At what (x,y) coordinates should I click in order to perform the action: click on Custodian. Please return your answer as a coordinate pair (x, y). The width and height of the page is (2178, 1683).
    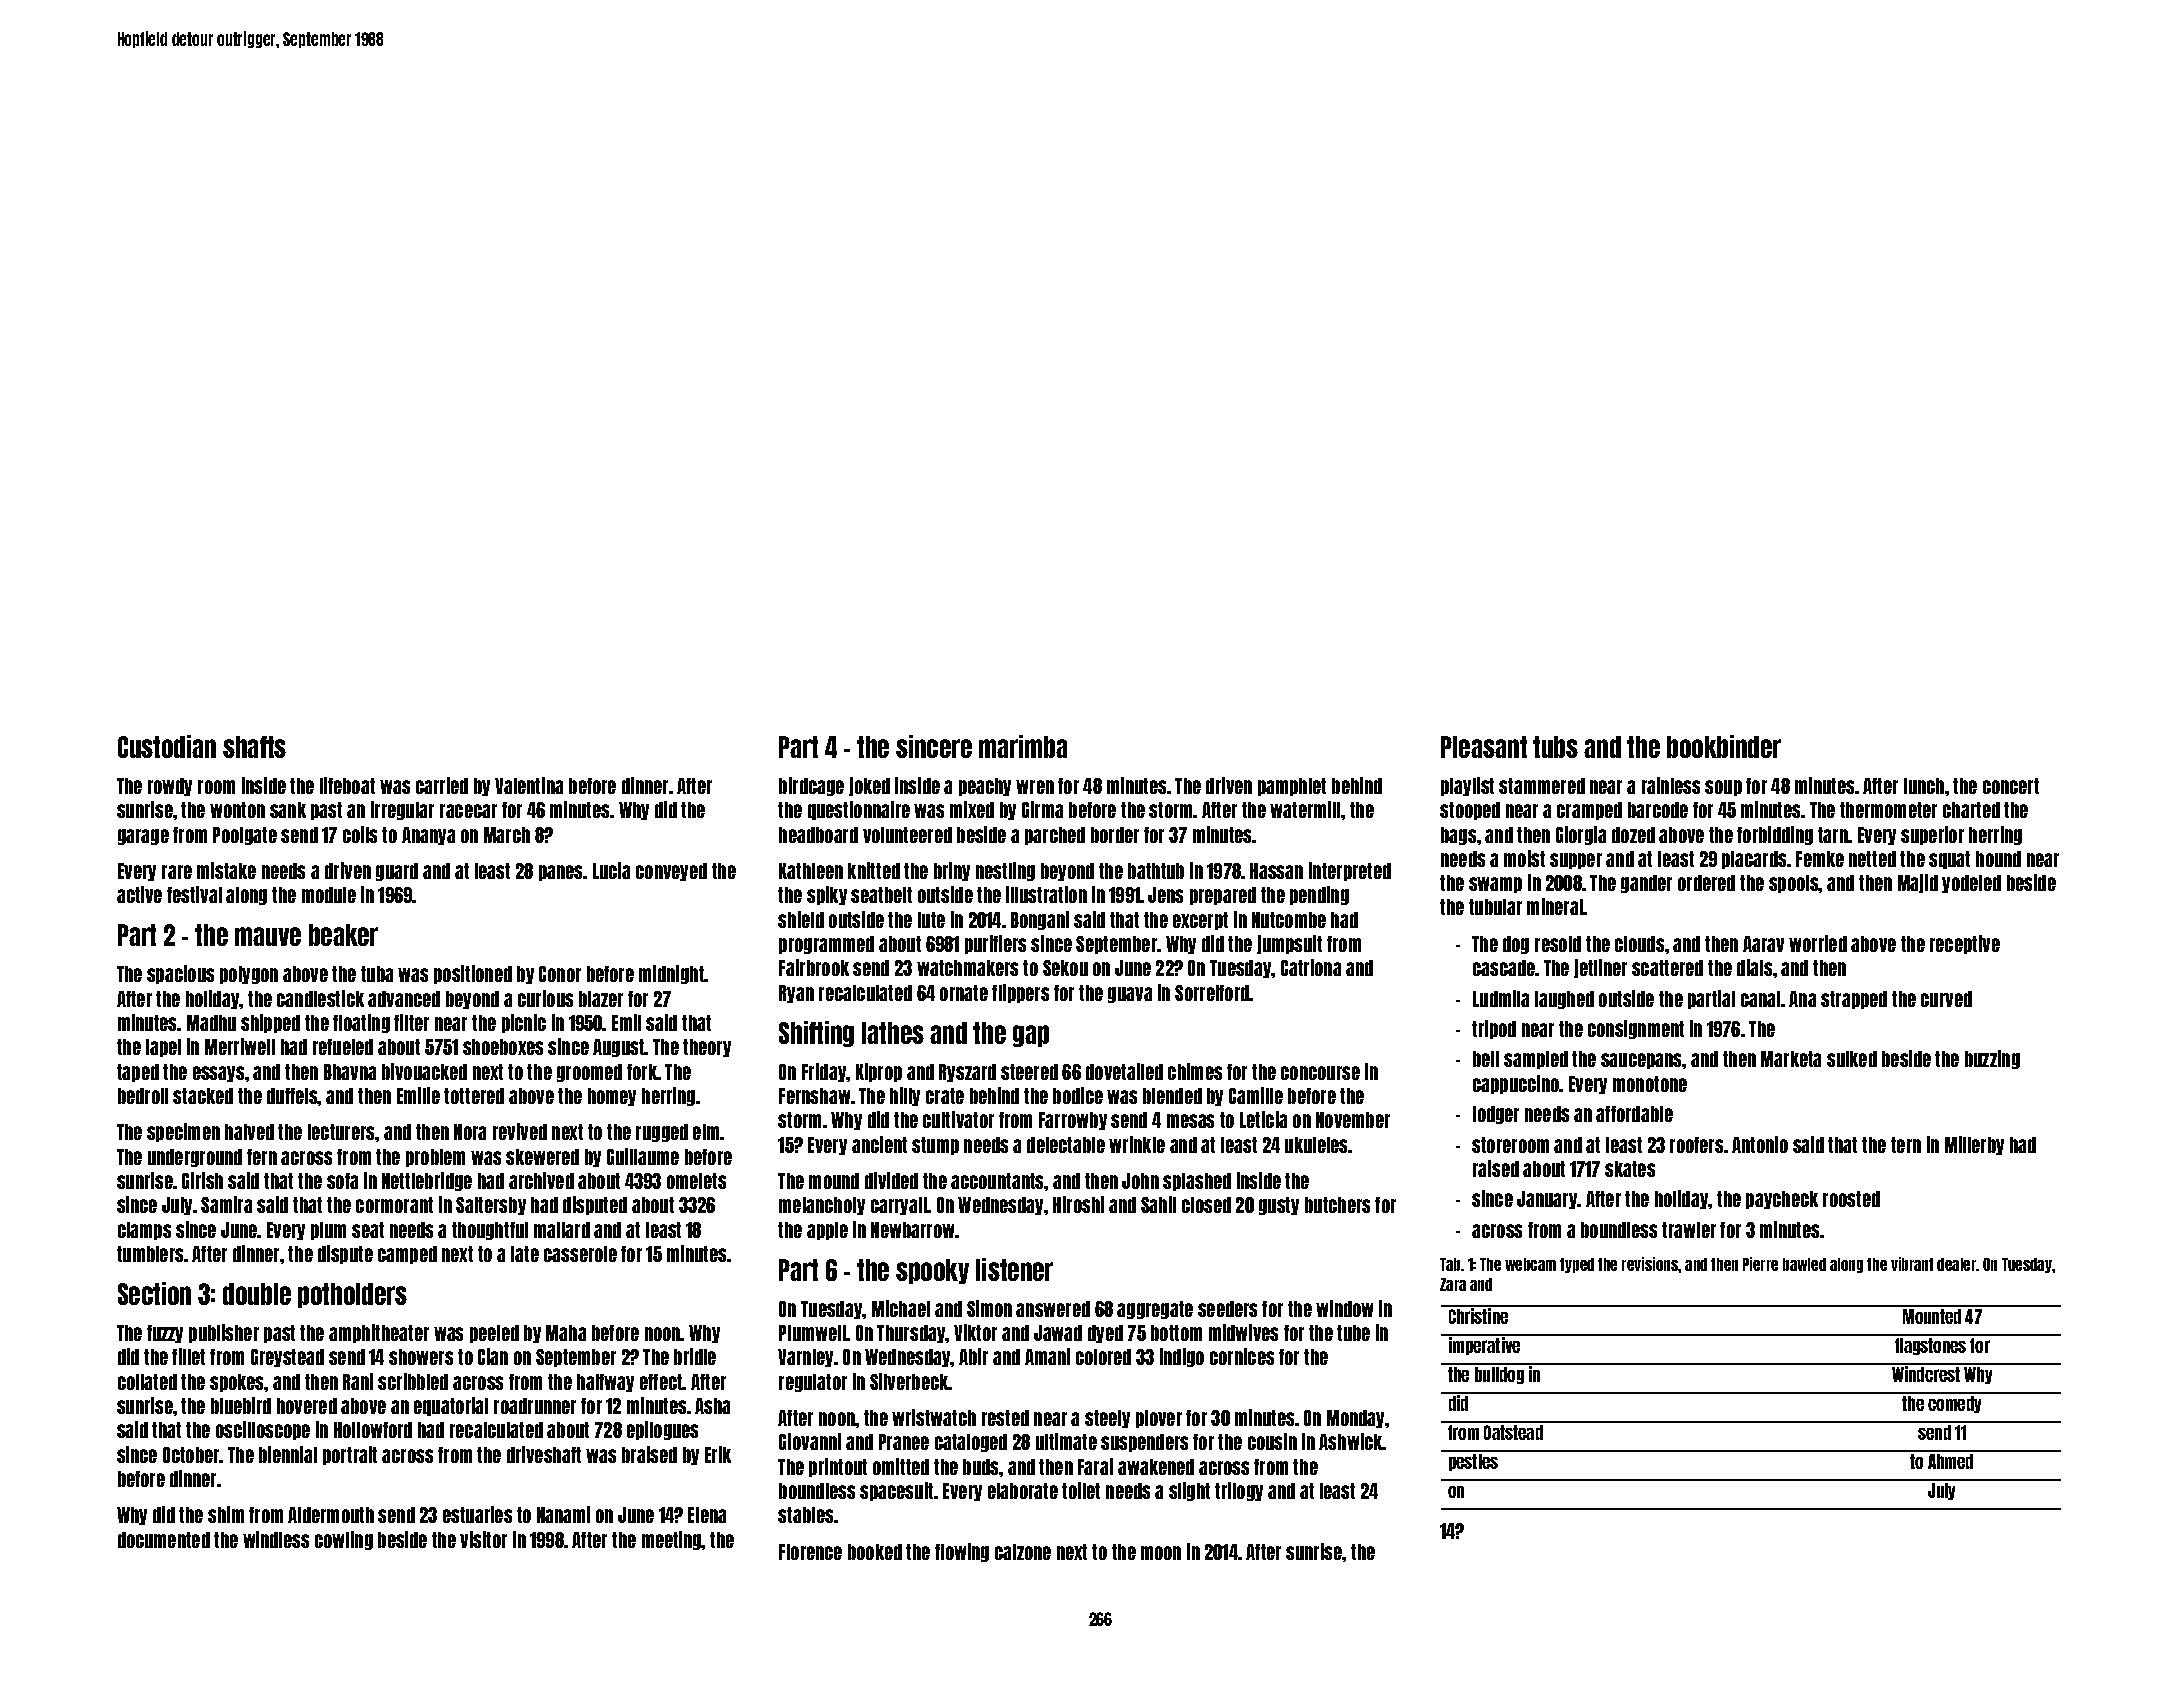
    Looking at the image, I should click on (167, 746).
